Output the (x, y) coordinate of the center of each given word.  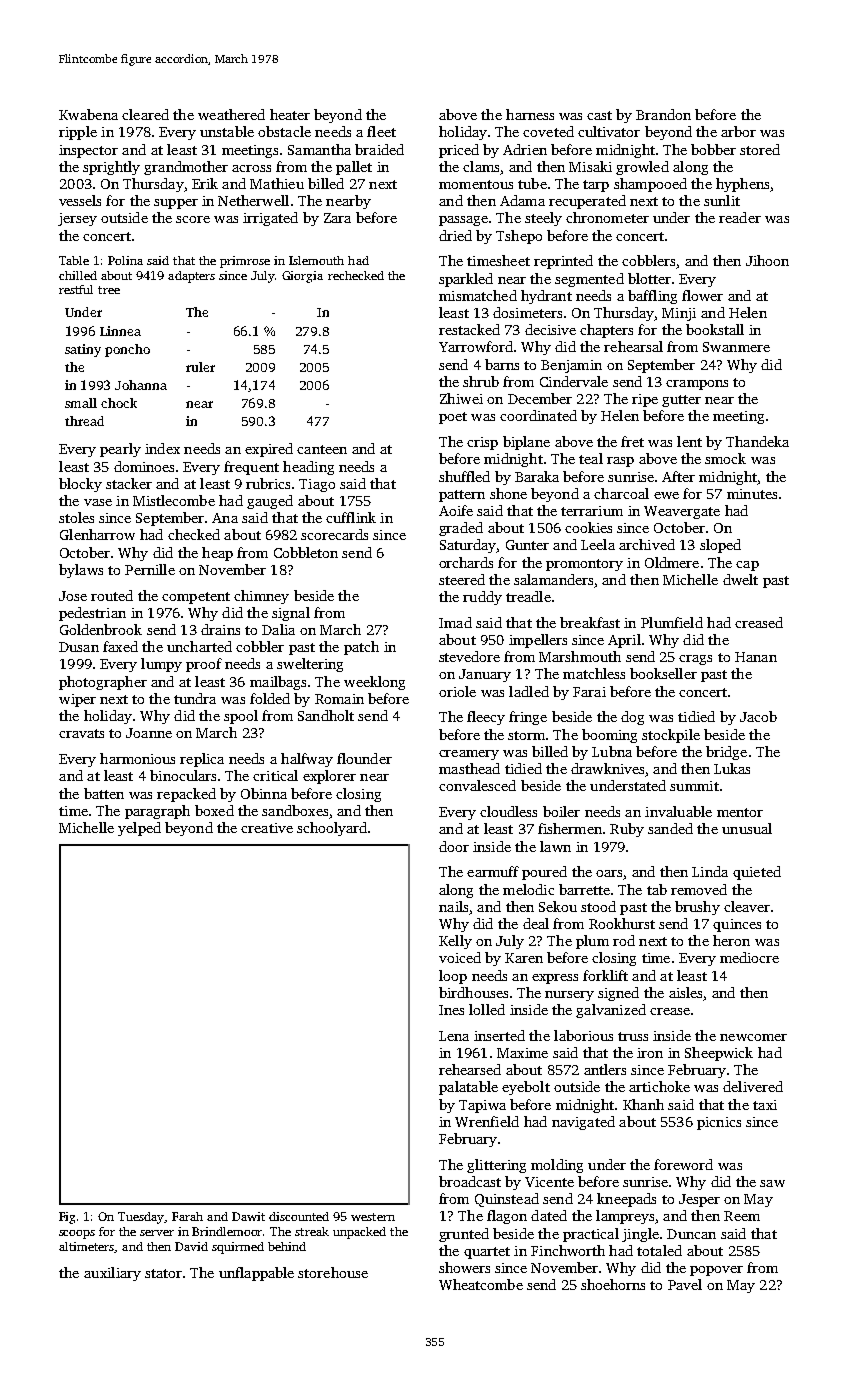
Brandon (663, 114)
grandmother (186, 168)
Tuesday (141, 1218)
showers (464, 1267)
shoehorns (613, 1284)
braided (379, 149)
